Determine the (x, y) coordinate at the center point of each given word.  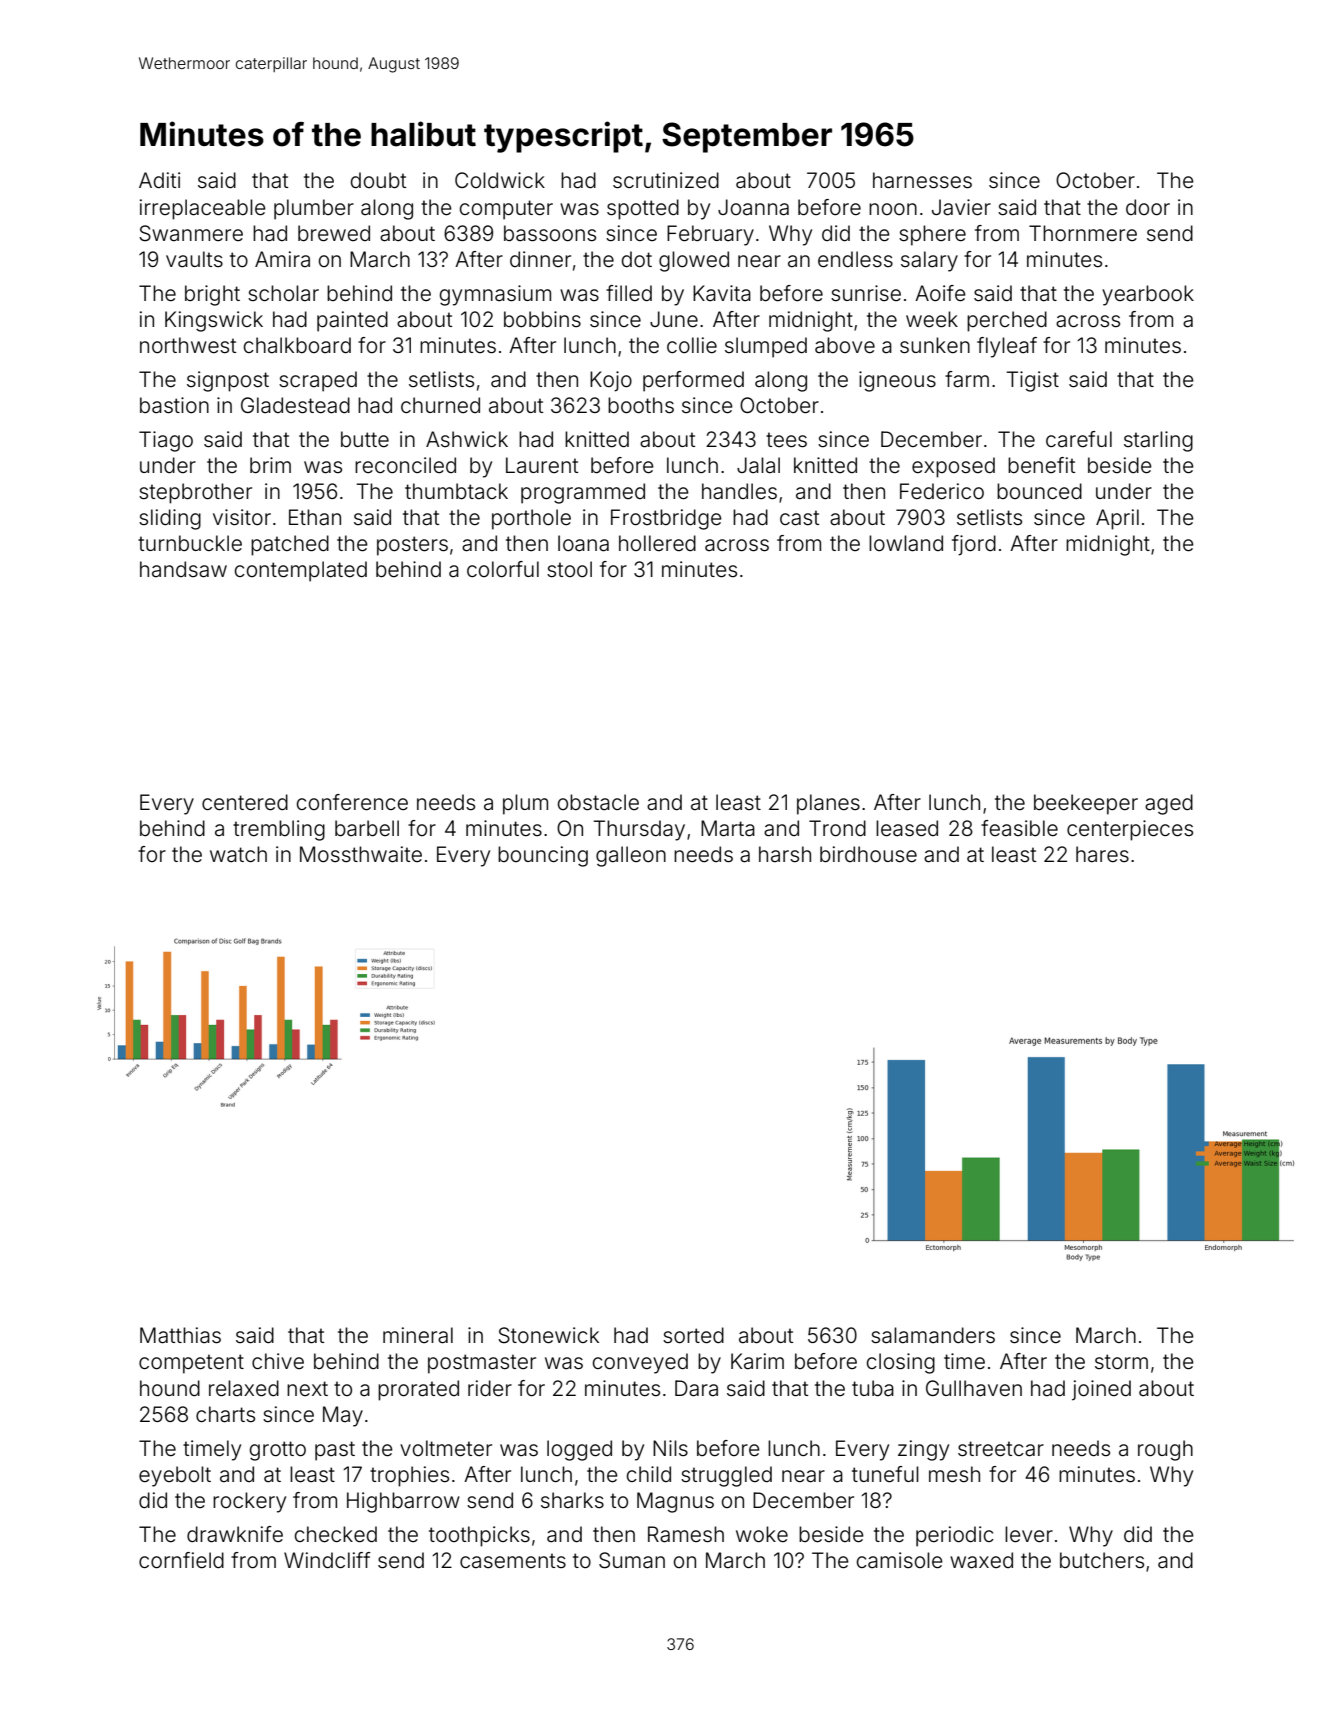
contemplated (301, 571)
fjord (974, 545)
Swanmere (191, 233)
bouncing (543, 856)
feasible (1019, 828)
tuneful (885, 1474)
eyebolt (175, 1476)
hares (1102, 854)
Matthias (180, 1335)
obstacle (598, 802)
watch (238, 854)
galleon (631, 856)
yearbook (1148, 295)
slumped (766, 347)
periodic (955, 1536)
